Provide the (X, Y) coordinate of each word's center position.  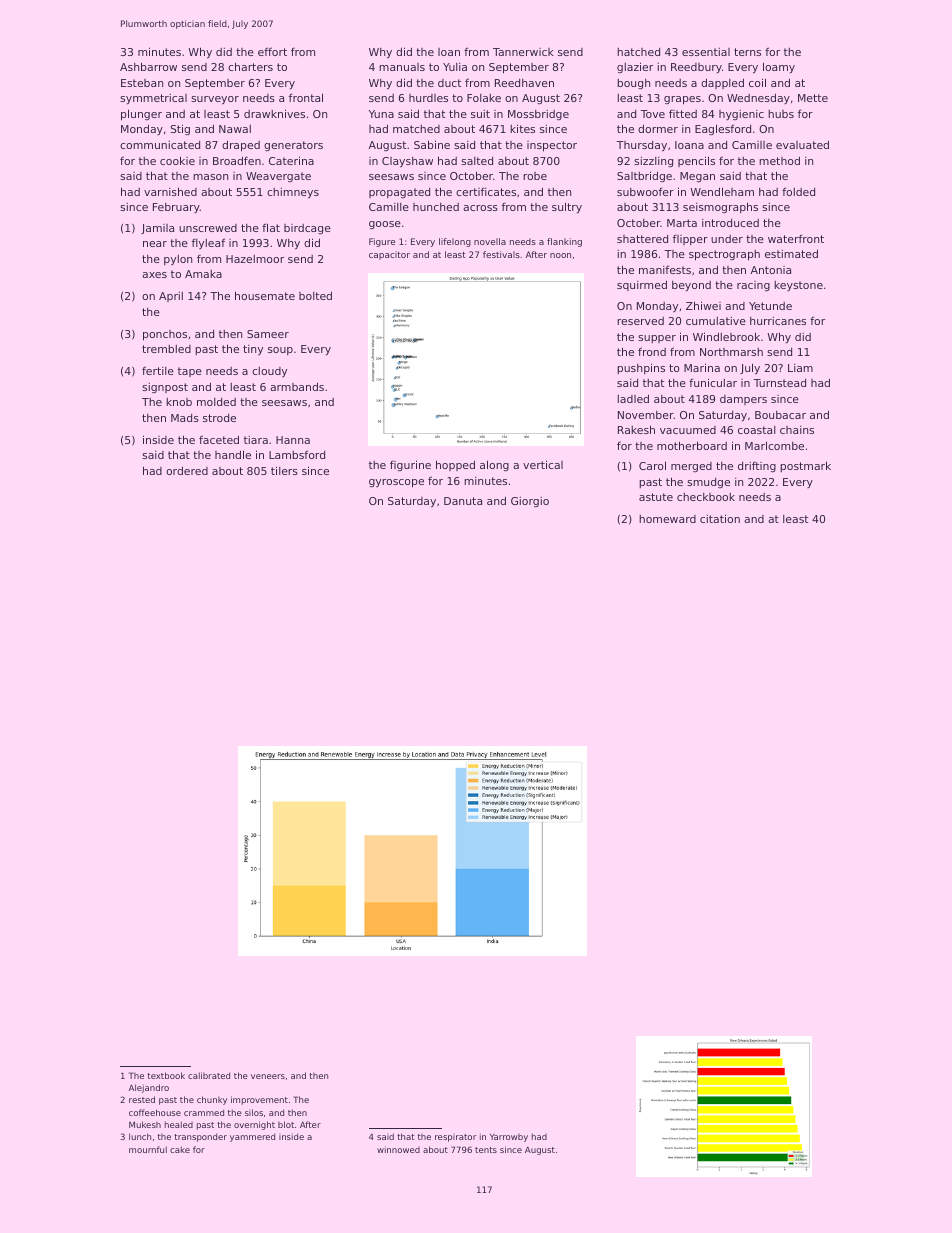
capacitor (389, 255)
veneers (268, 1076)
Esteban (142, 83)
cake (180, 1149)
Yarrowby (509, 1137)
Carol (652, 465)
